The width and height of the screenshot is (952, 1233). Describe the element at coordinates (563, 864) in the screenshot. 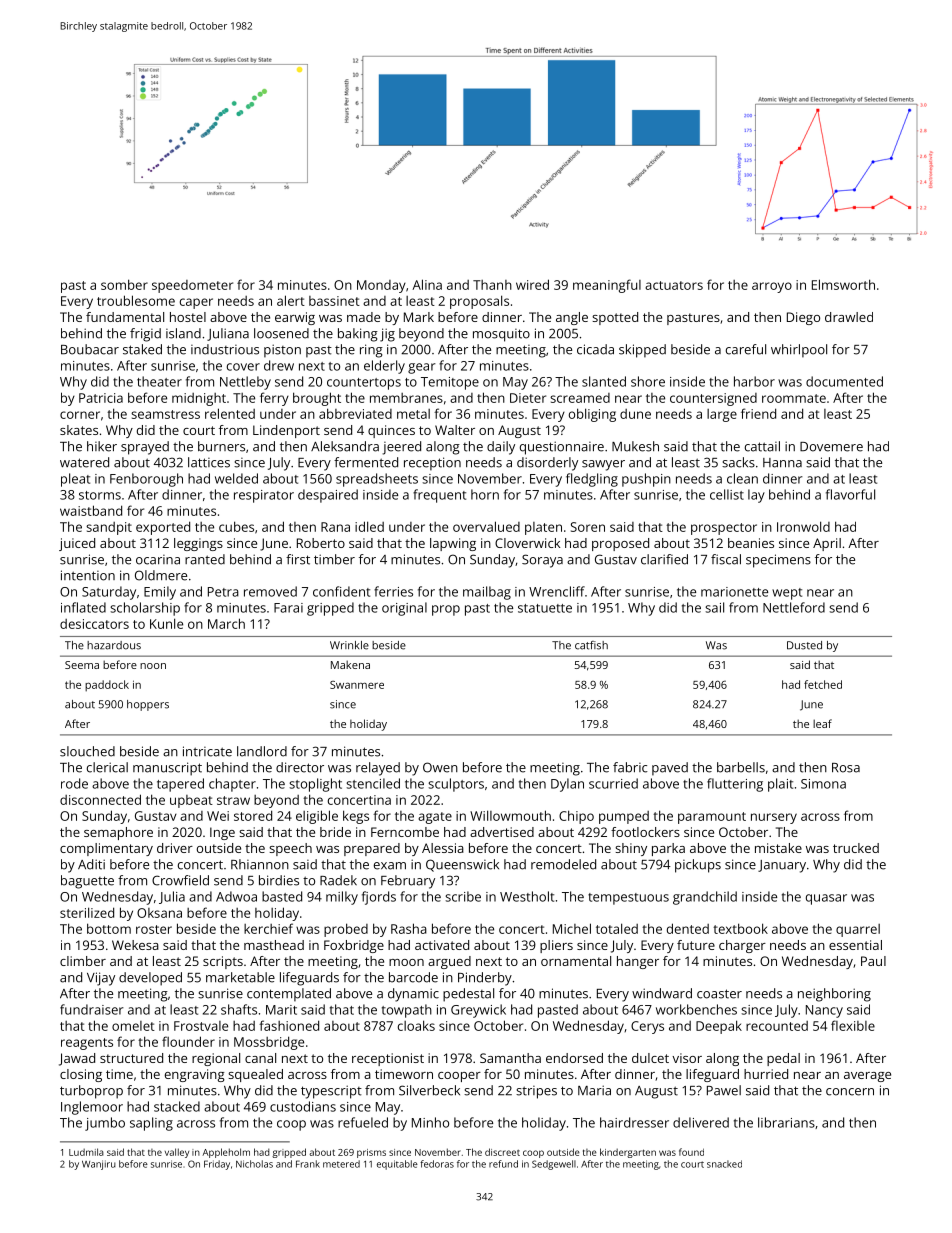

I see `remodeled` at that location.
